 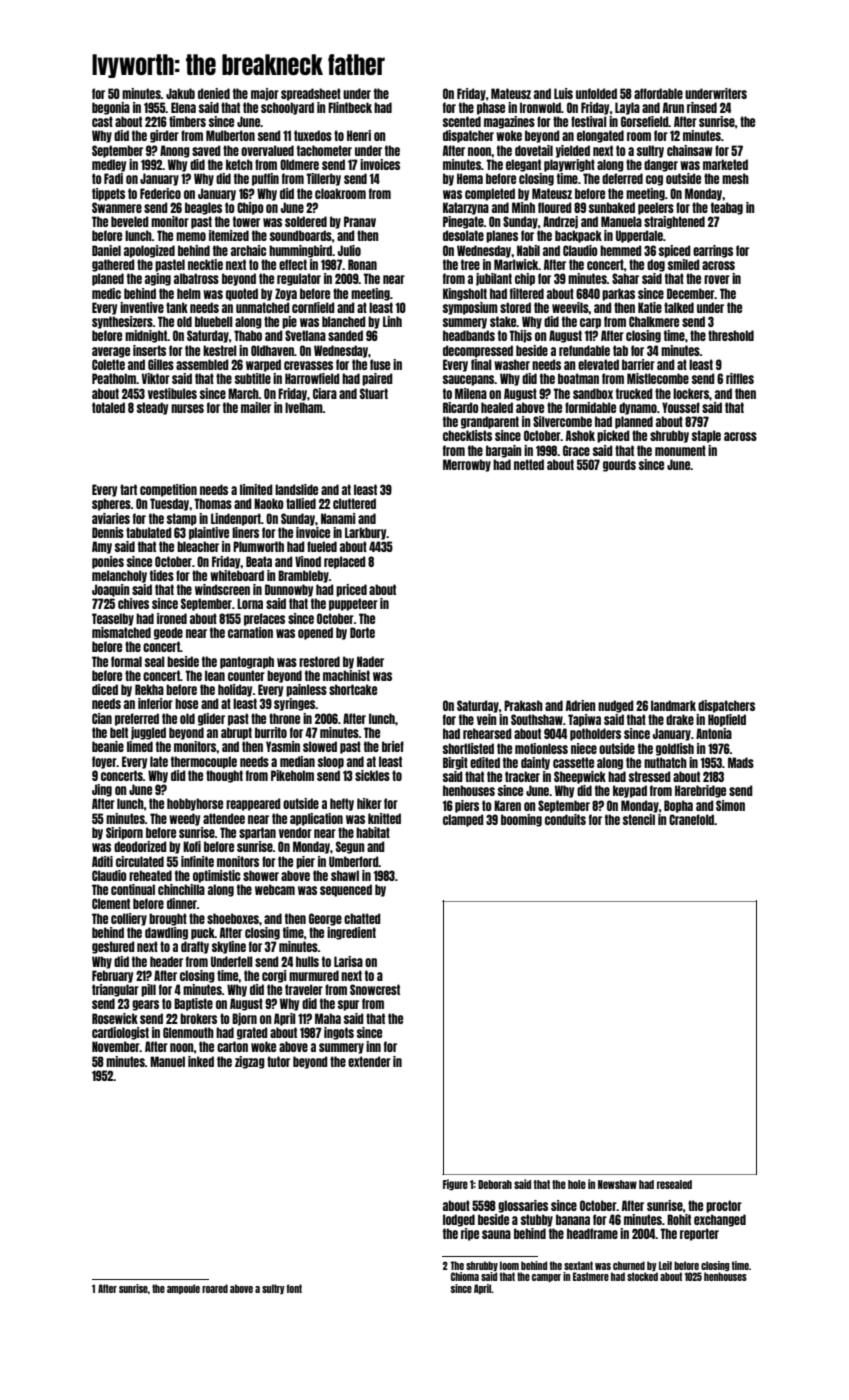 What do you see at coordinates (168, 490) in the page?
I see `competition` at bounding box center [168, 490].
